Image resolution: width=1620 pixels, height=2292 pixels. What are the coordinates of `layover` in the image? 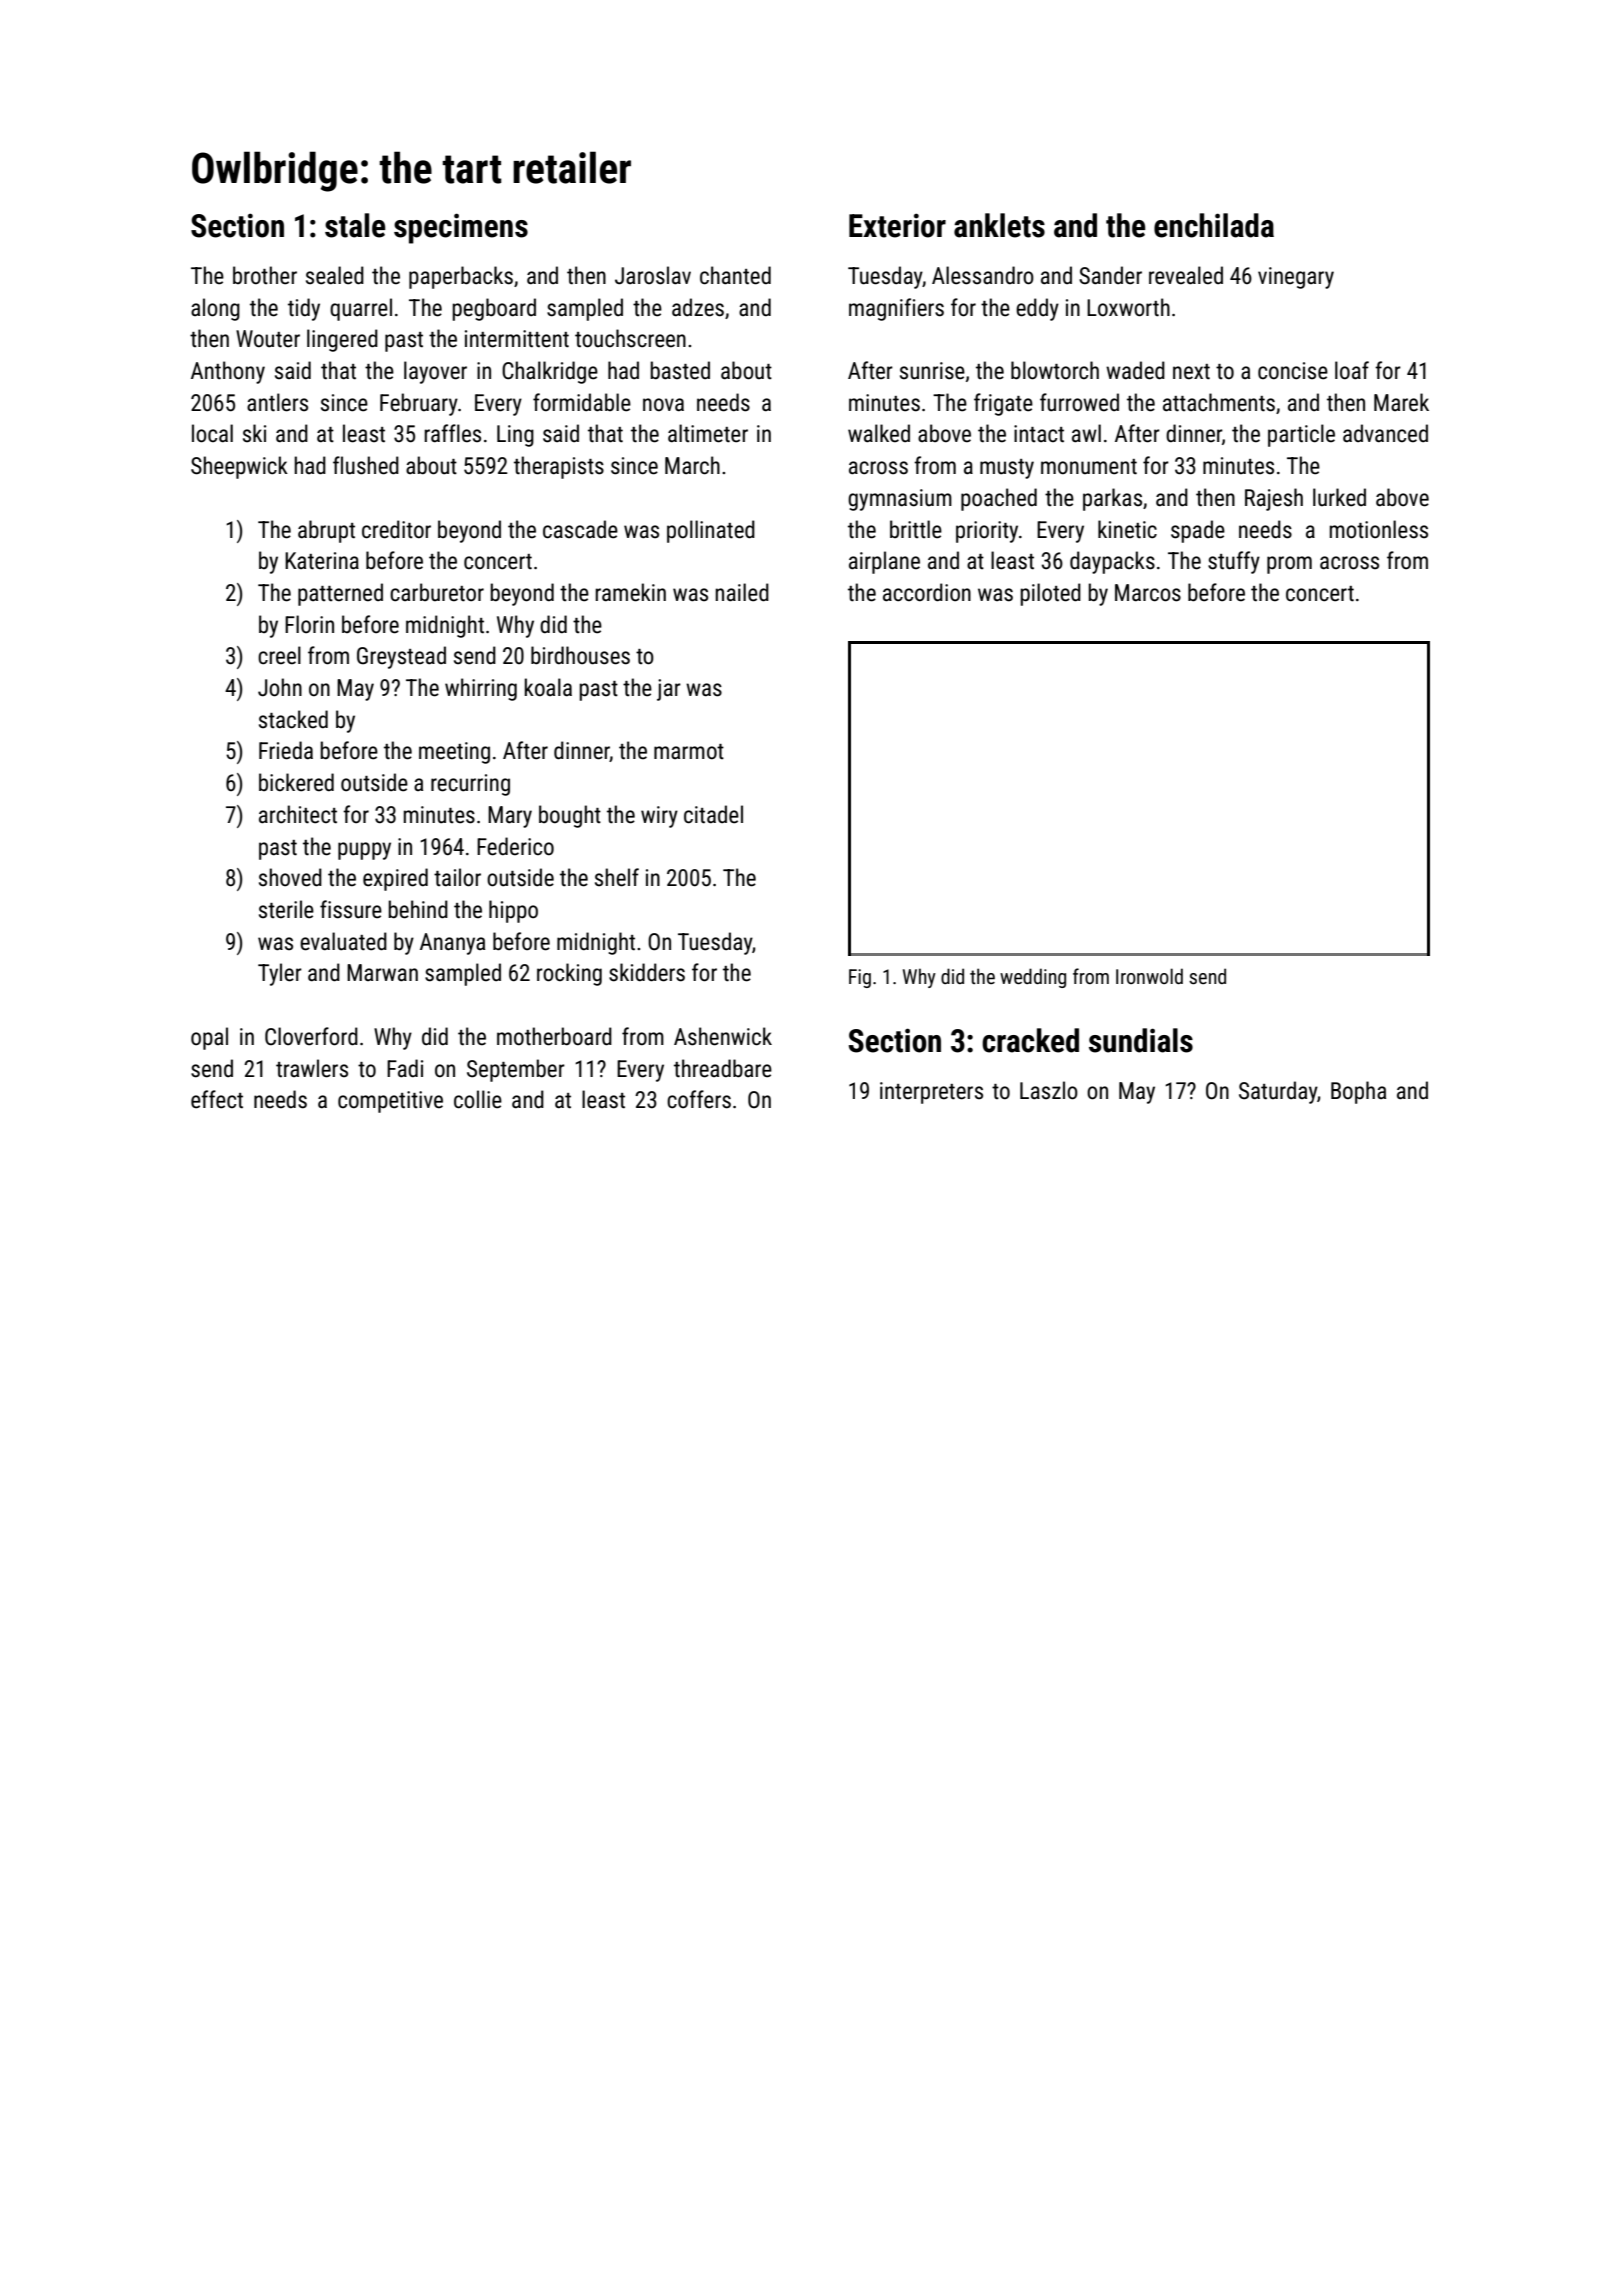 It's located at (435, 372).
